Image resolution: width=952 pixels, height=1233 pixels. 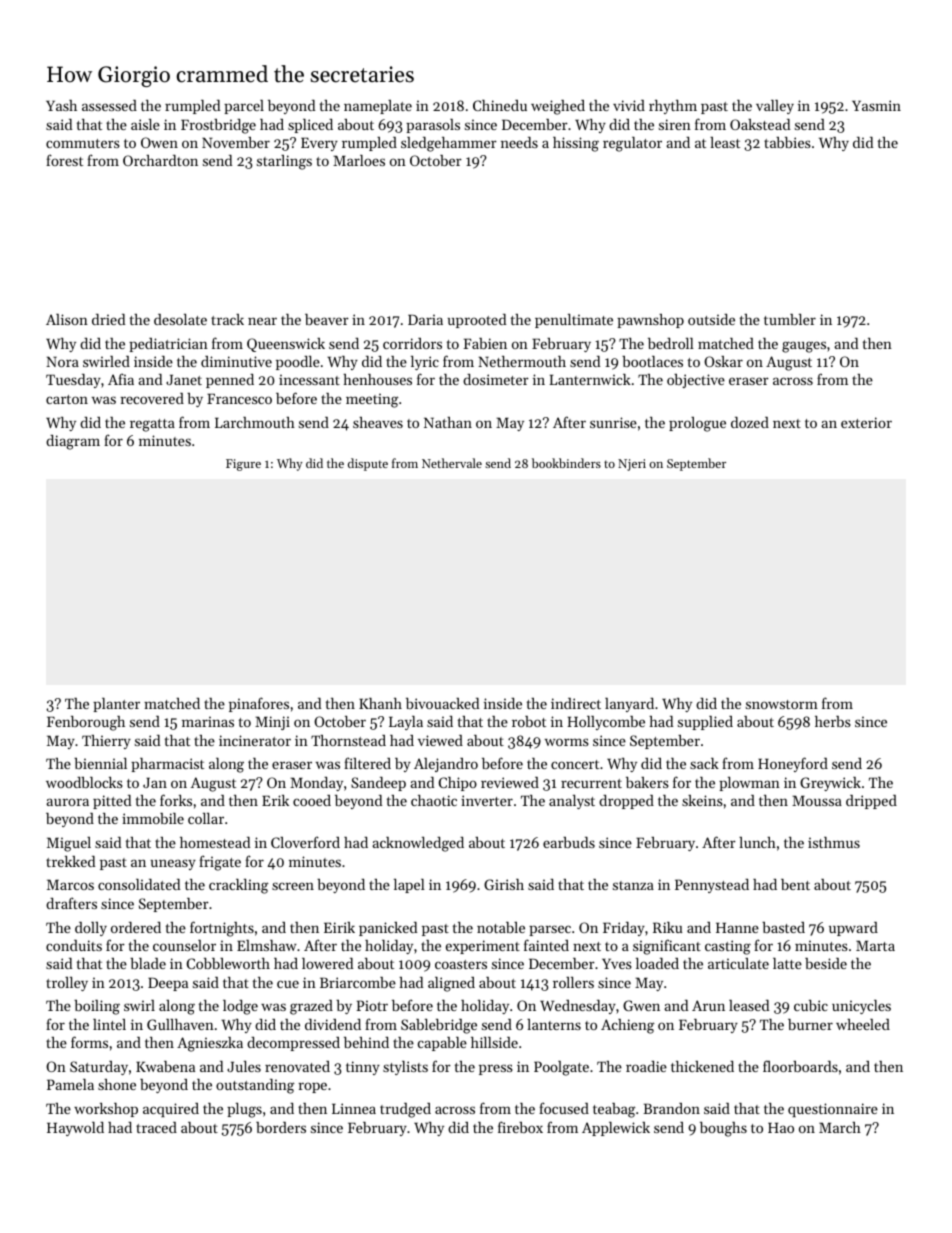 I want to click on Alison, so click(x=67, y=319).
